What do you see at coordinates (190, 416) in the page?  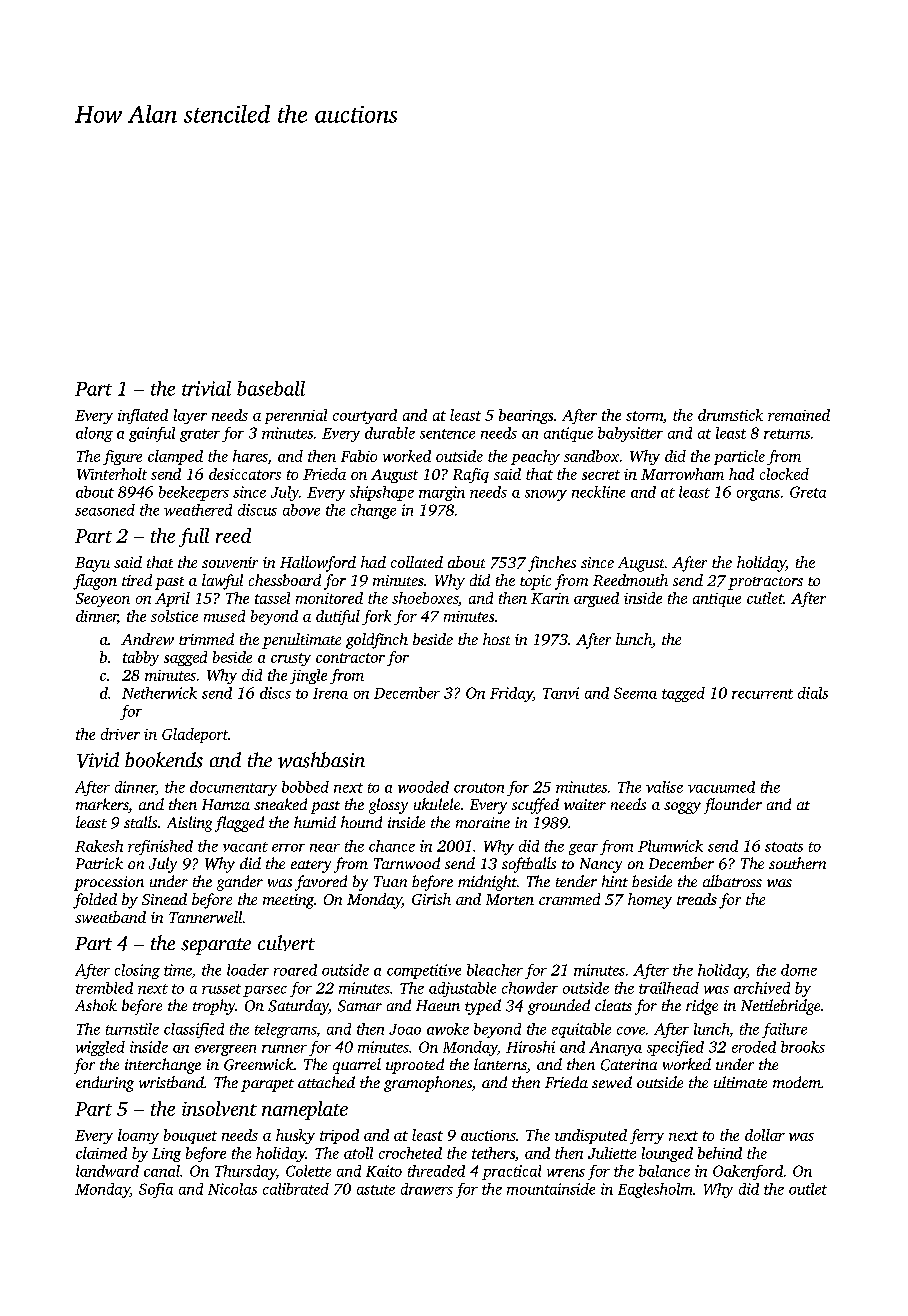 I see `layer` at bounding box center [190, 416].
